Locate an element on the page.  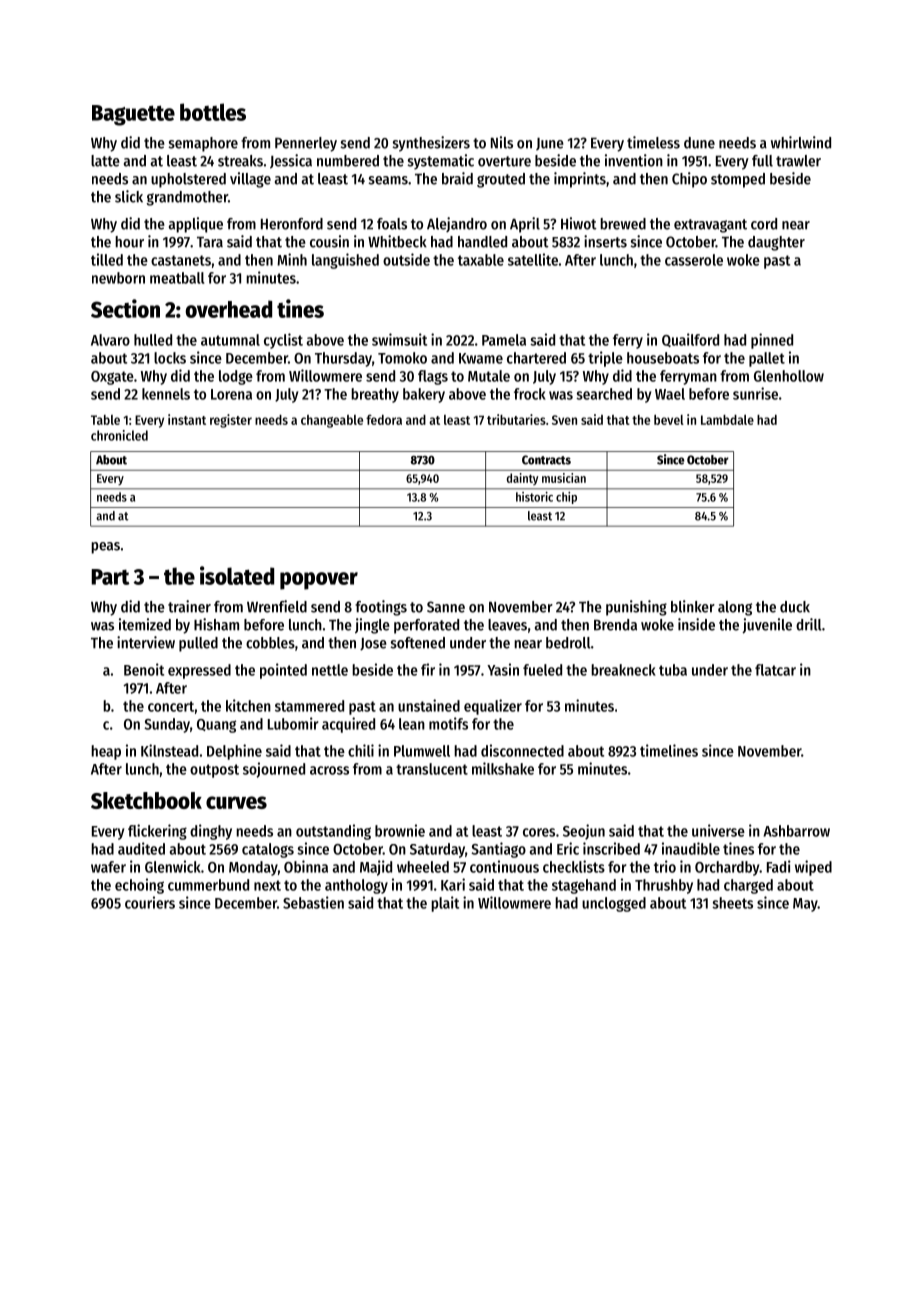
peas is located at coordinates (105, 548).
